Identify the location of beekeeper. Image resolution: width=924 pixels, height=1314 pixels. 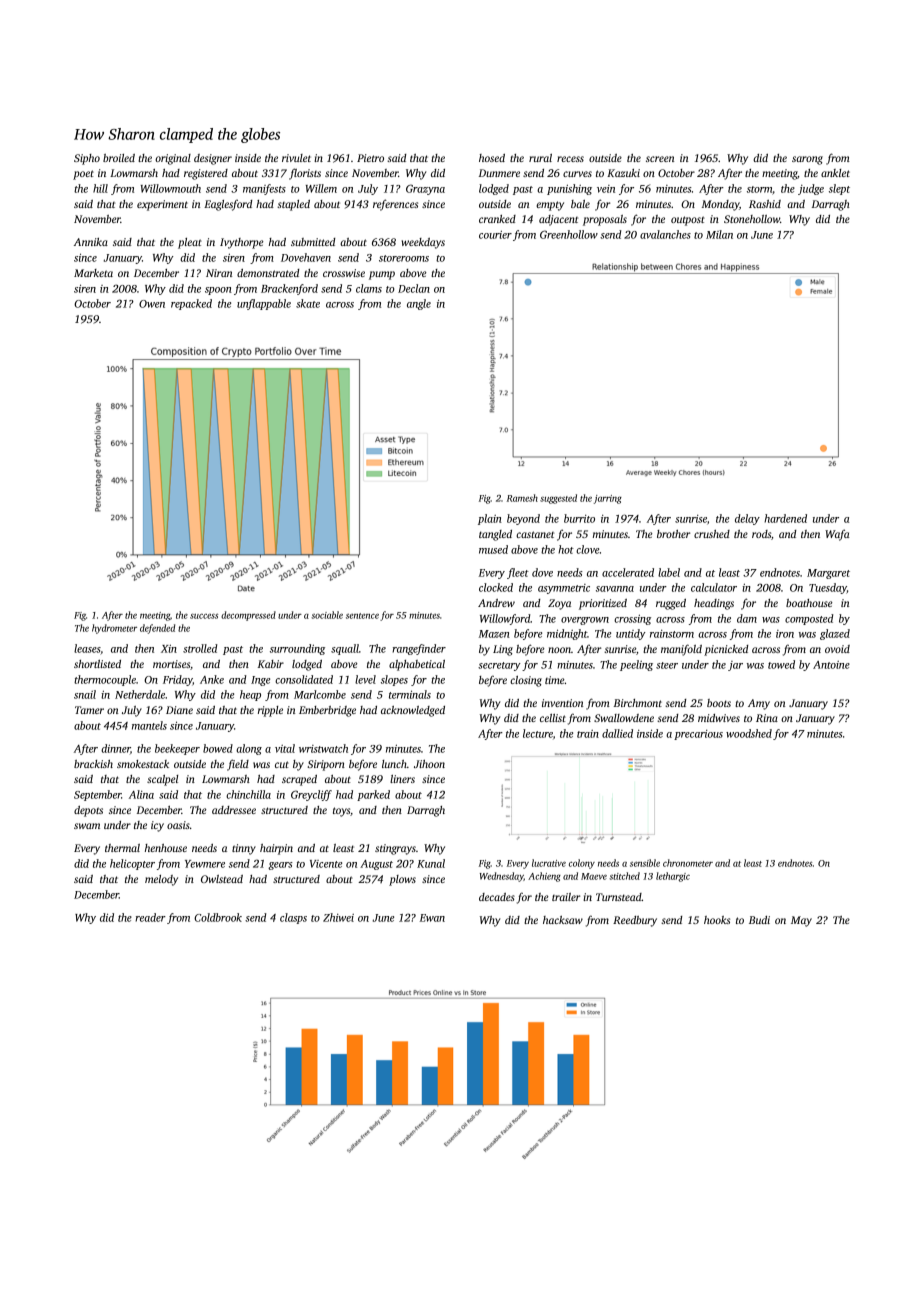
(177, 749).
